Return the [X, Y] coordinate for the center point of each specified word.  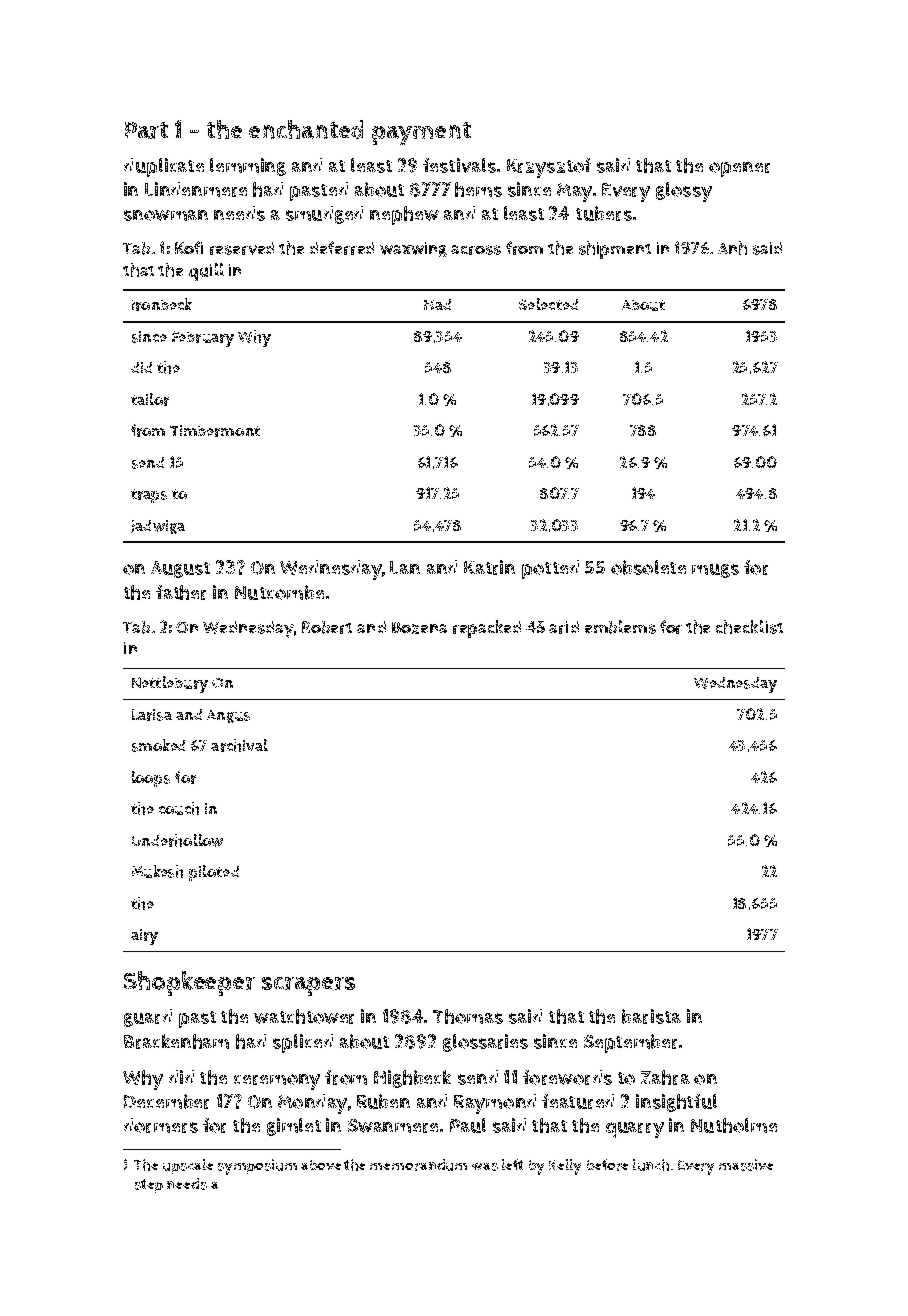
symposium [257, 1167]
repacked [487, 629]
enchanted [306, 129]
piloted [214, 873]
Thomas [468, 1016]
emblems [620, 627]
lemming [248, 167]
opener [739, 169]
